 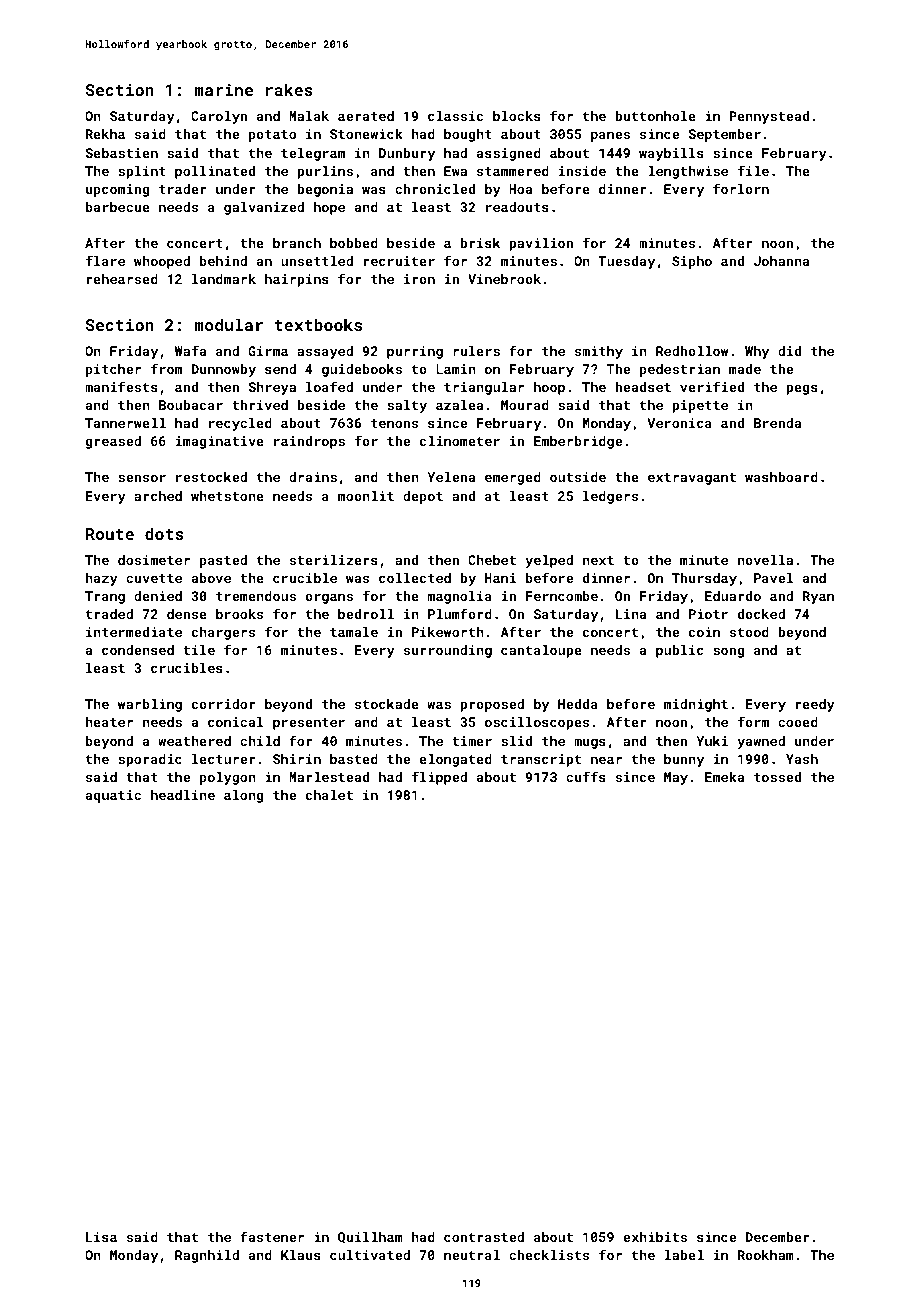 What do you see at coordinates (366, 116) in the image?
I see `aerated` at bounding box center [366, 116].
